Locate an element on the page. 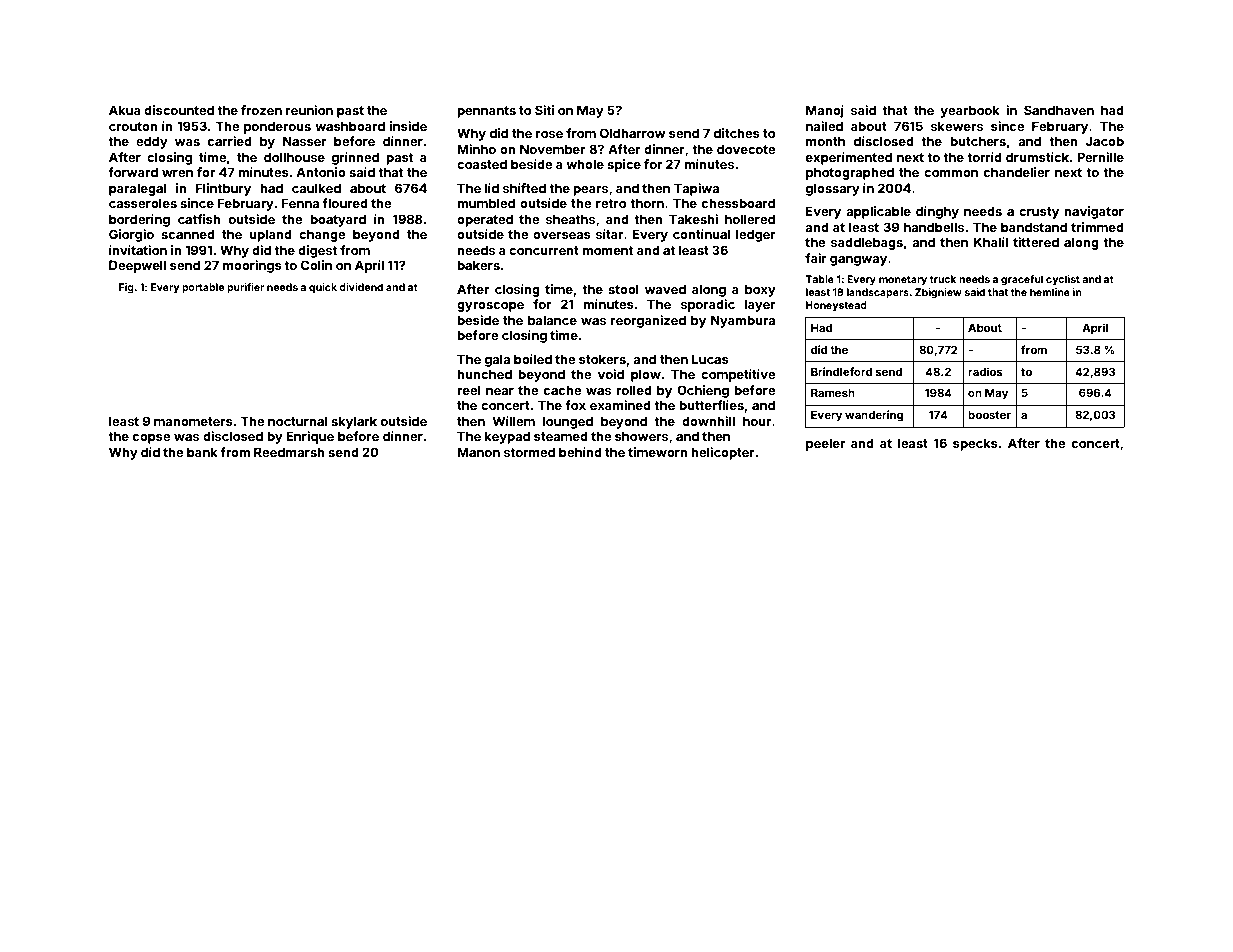 The image size is (1233, 952). Siti is located at coordinates (544, 110).
